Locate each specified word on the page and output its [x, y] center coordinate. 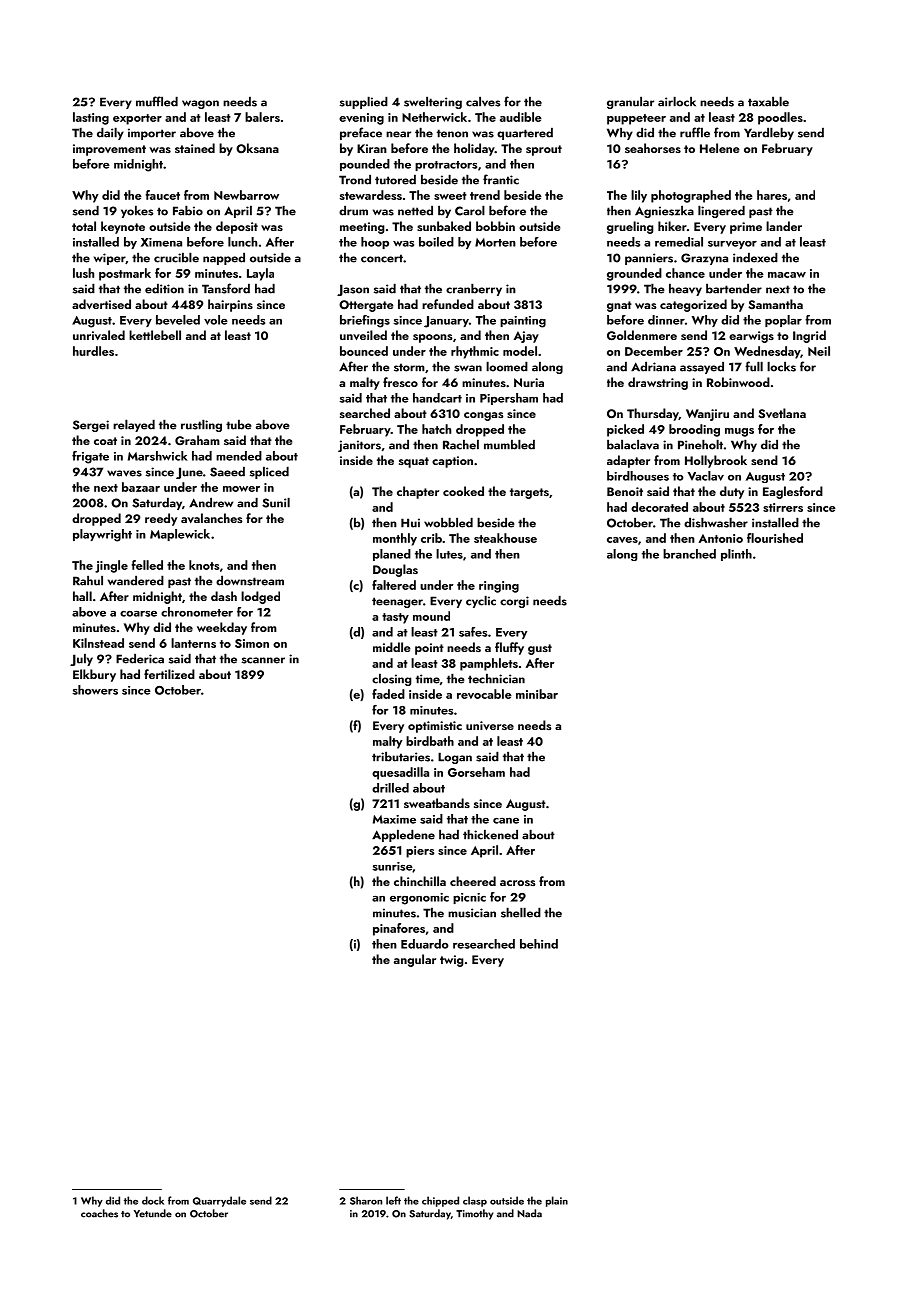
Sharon [366, 1200]
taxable [768, 101]
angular [415, 960]
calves [483, 101]
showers [95, 690]
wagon [200, 104]
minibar [537, 694]
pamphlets [489, 664]
